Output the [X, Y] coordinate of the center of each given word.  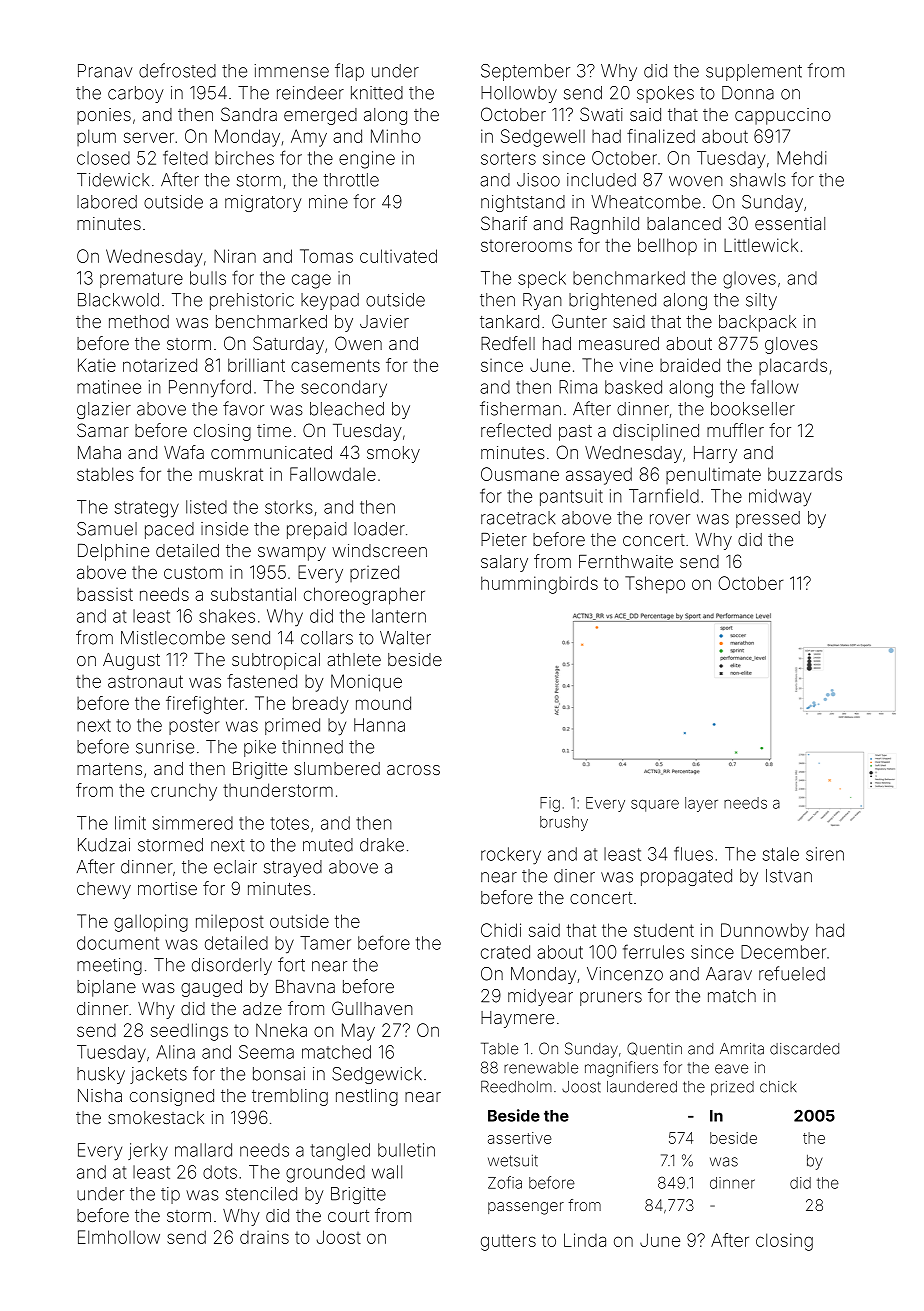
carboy [136, 94]
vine [636, 365]
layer [701, 804]
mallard [203, 1150]
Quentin [654, 1049]
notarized [160, 365]
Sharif [504, 223]
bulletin [406, 1150]
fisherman [520, 408]
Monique [366, 683]
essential [790, 223]
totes [289, 823]
